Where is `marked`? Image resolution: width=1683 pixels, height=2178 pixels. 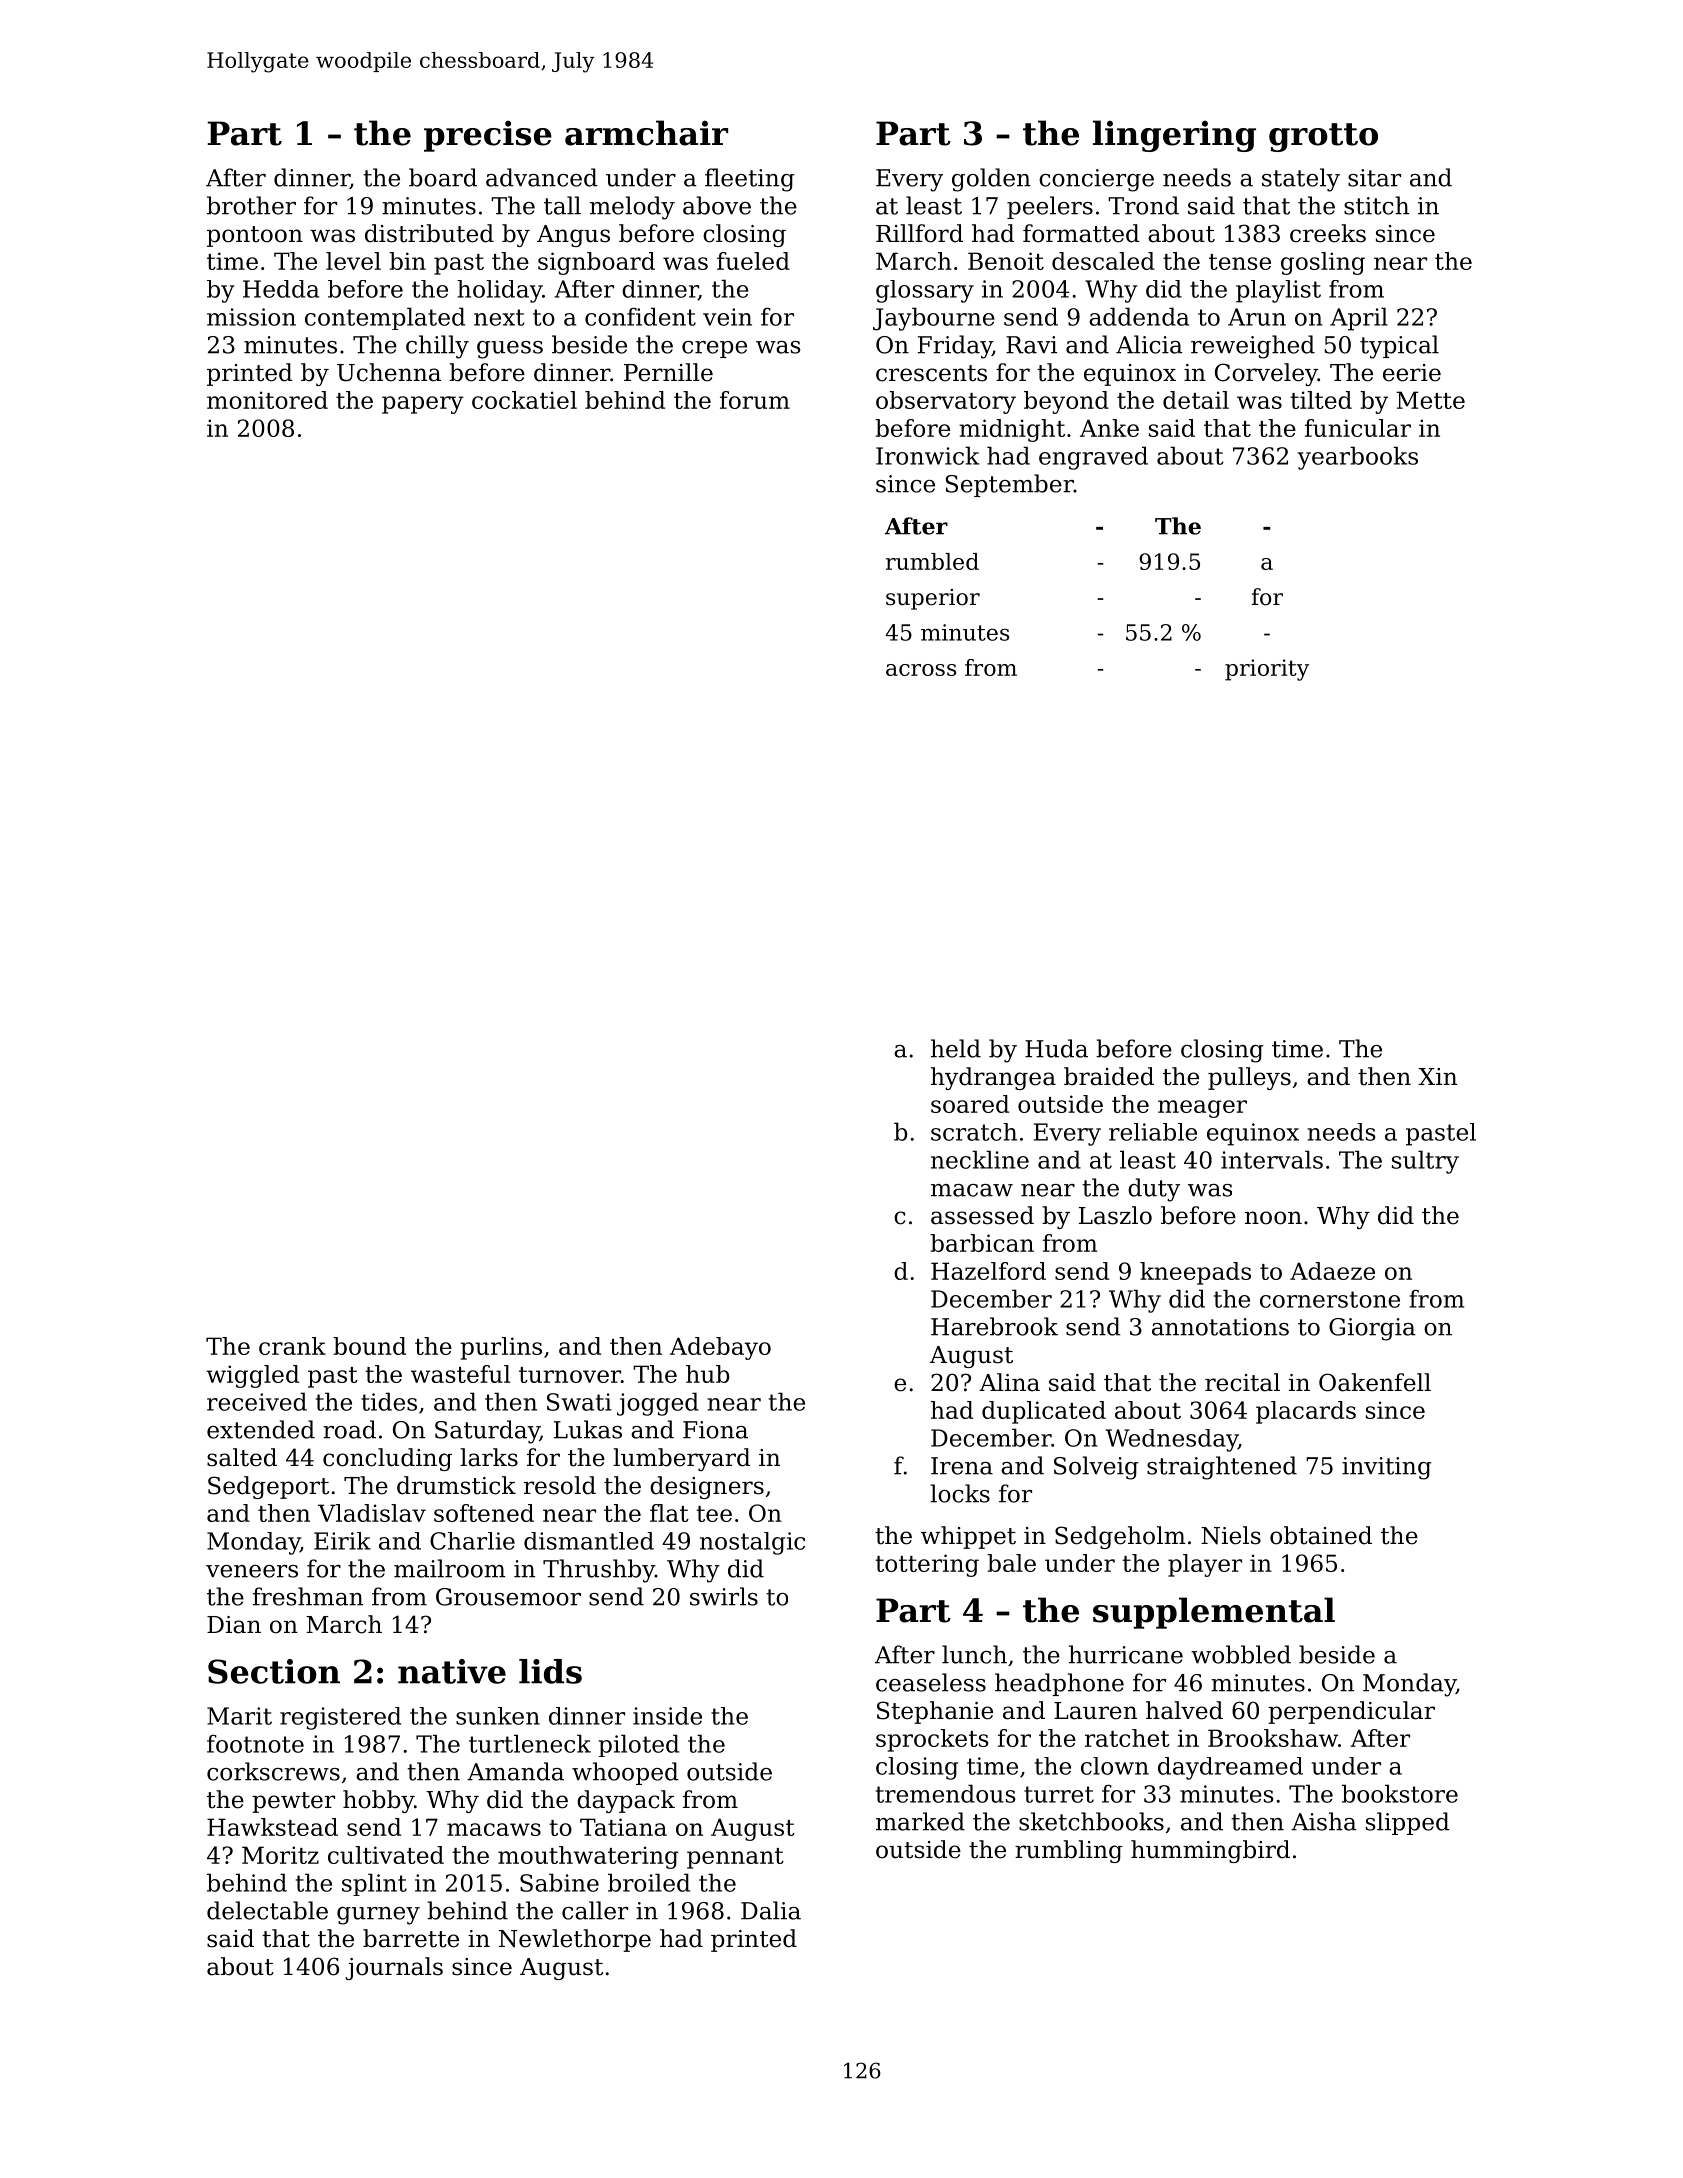 marked is located at coordinates (920, 1821).
